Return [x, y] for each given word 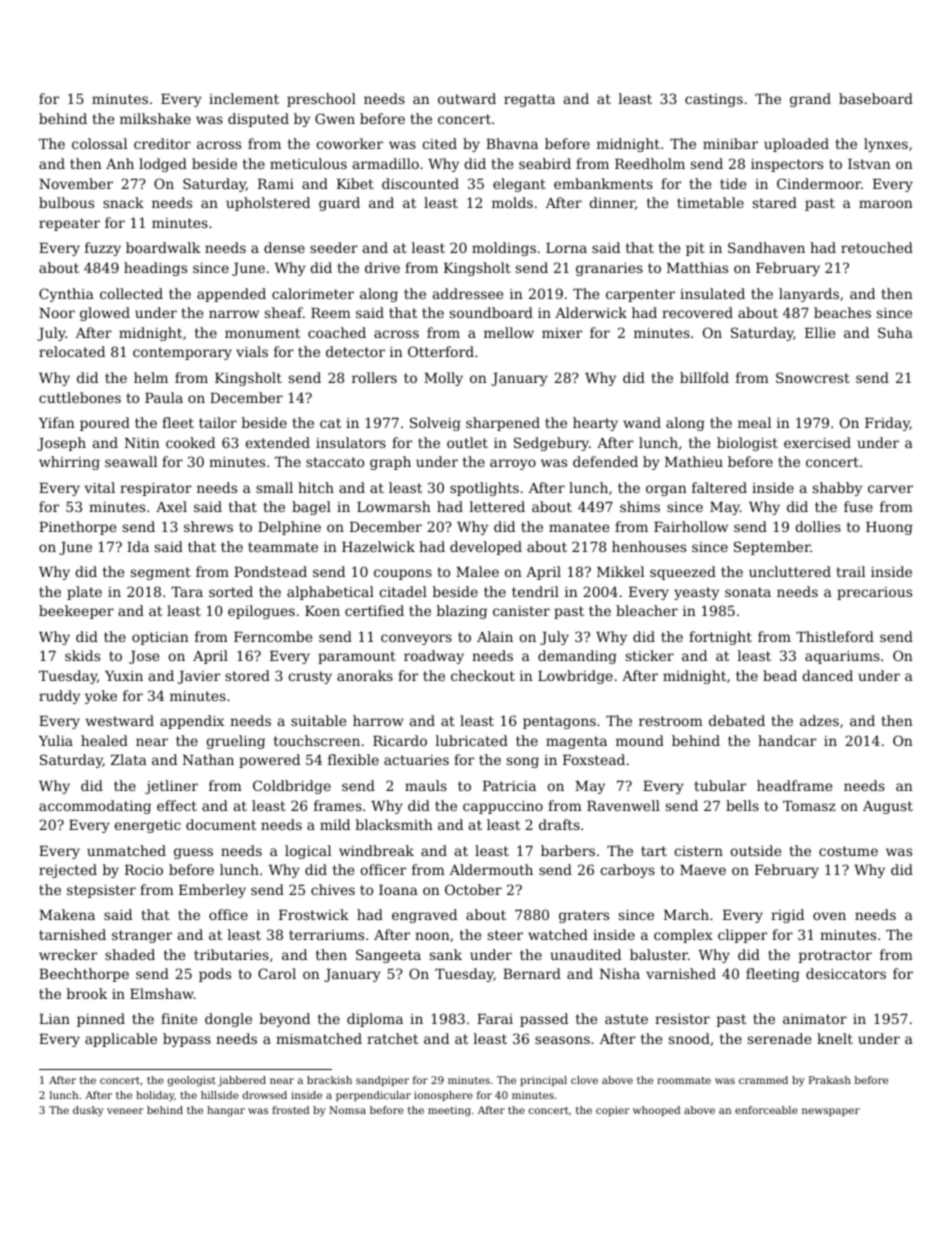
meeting [449, 1111]
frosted [290, 1110]
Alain [495, 636]
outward [467, 98]
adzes [819, 720]
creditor [162, 143]
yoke [101, 697]
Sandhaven [766, 247]
